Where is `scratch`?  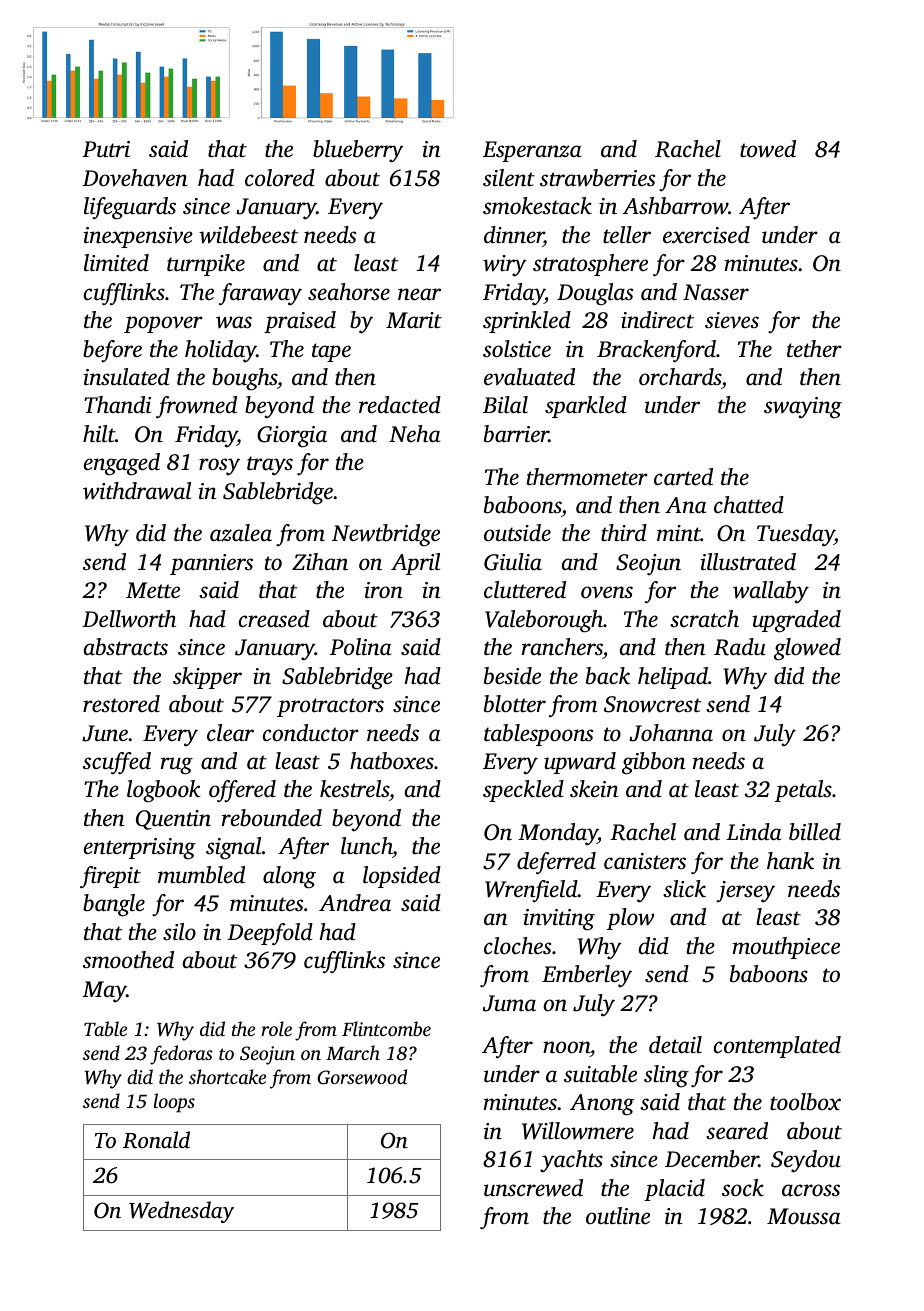
scratch is located at coordinates (704, 619).
